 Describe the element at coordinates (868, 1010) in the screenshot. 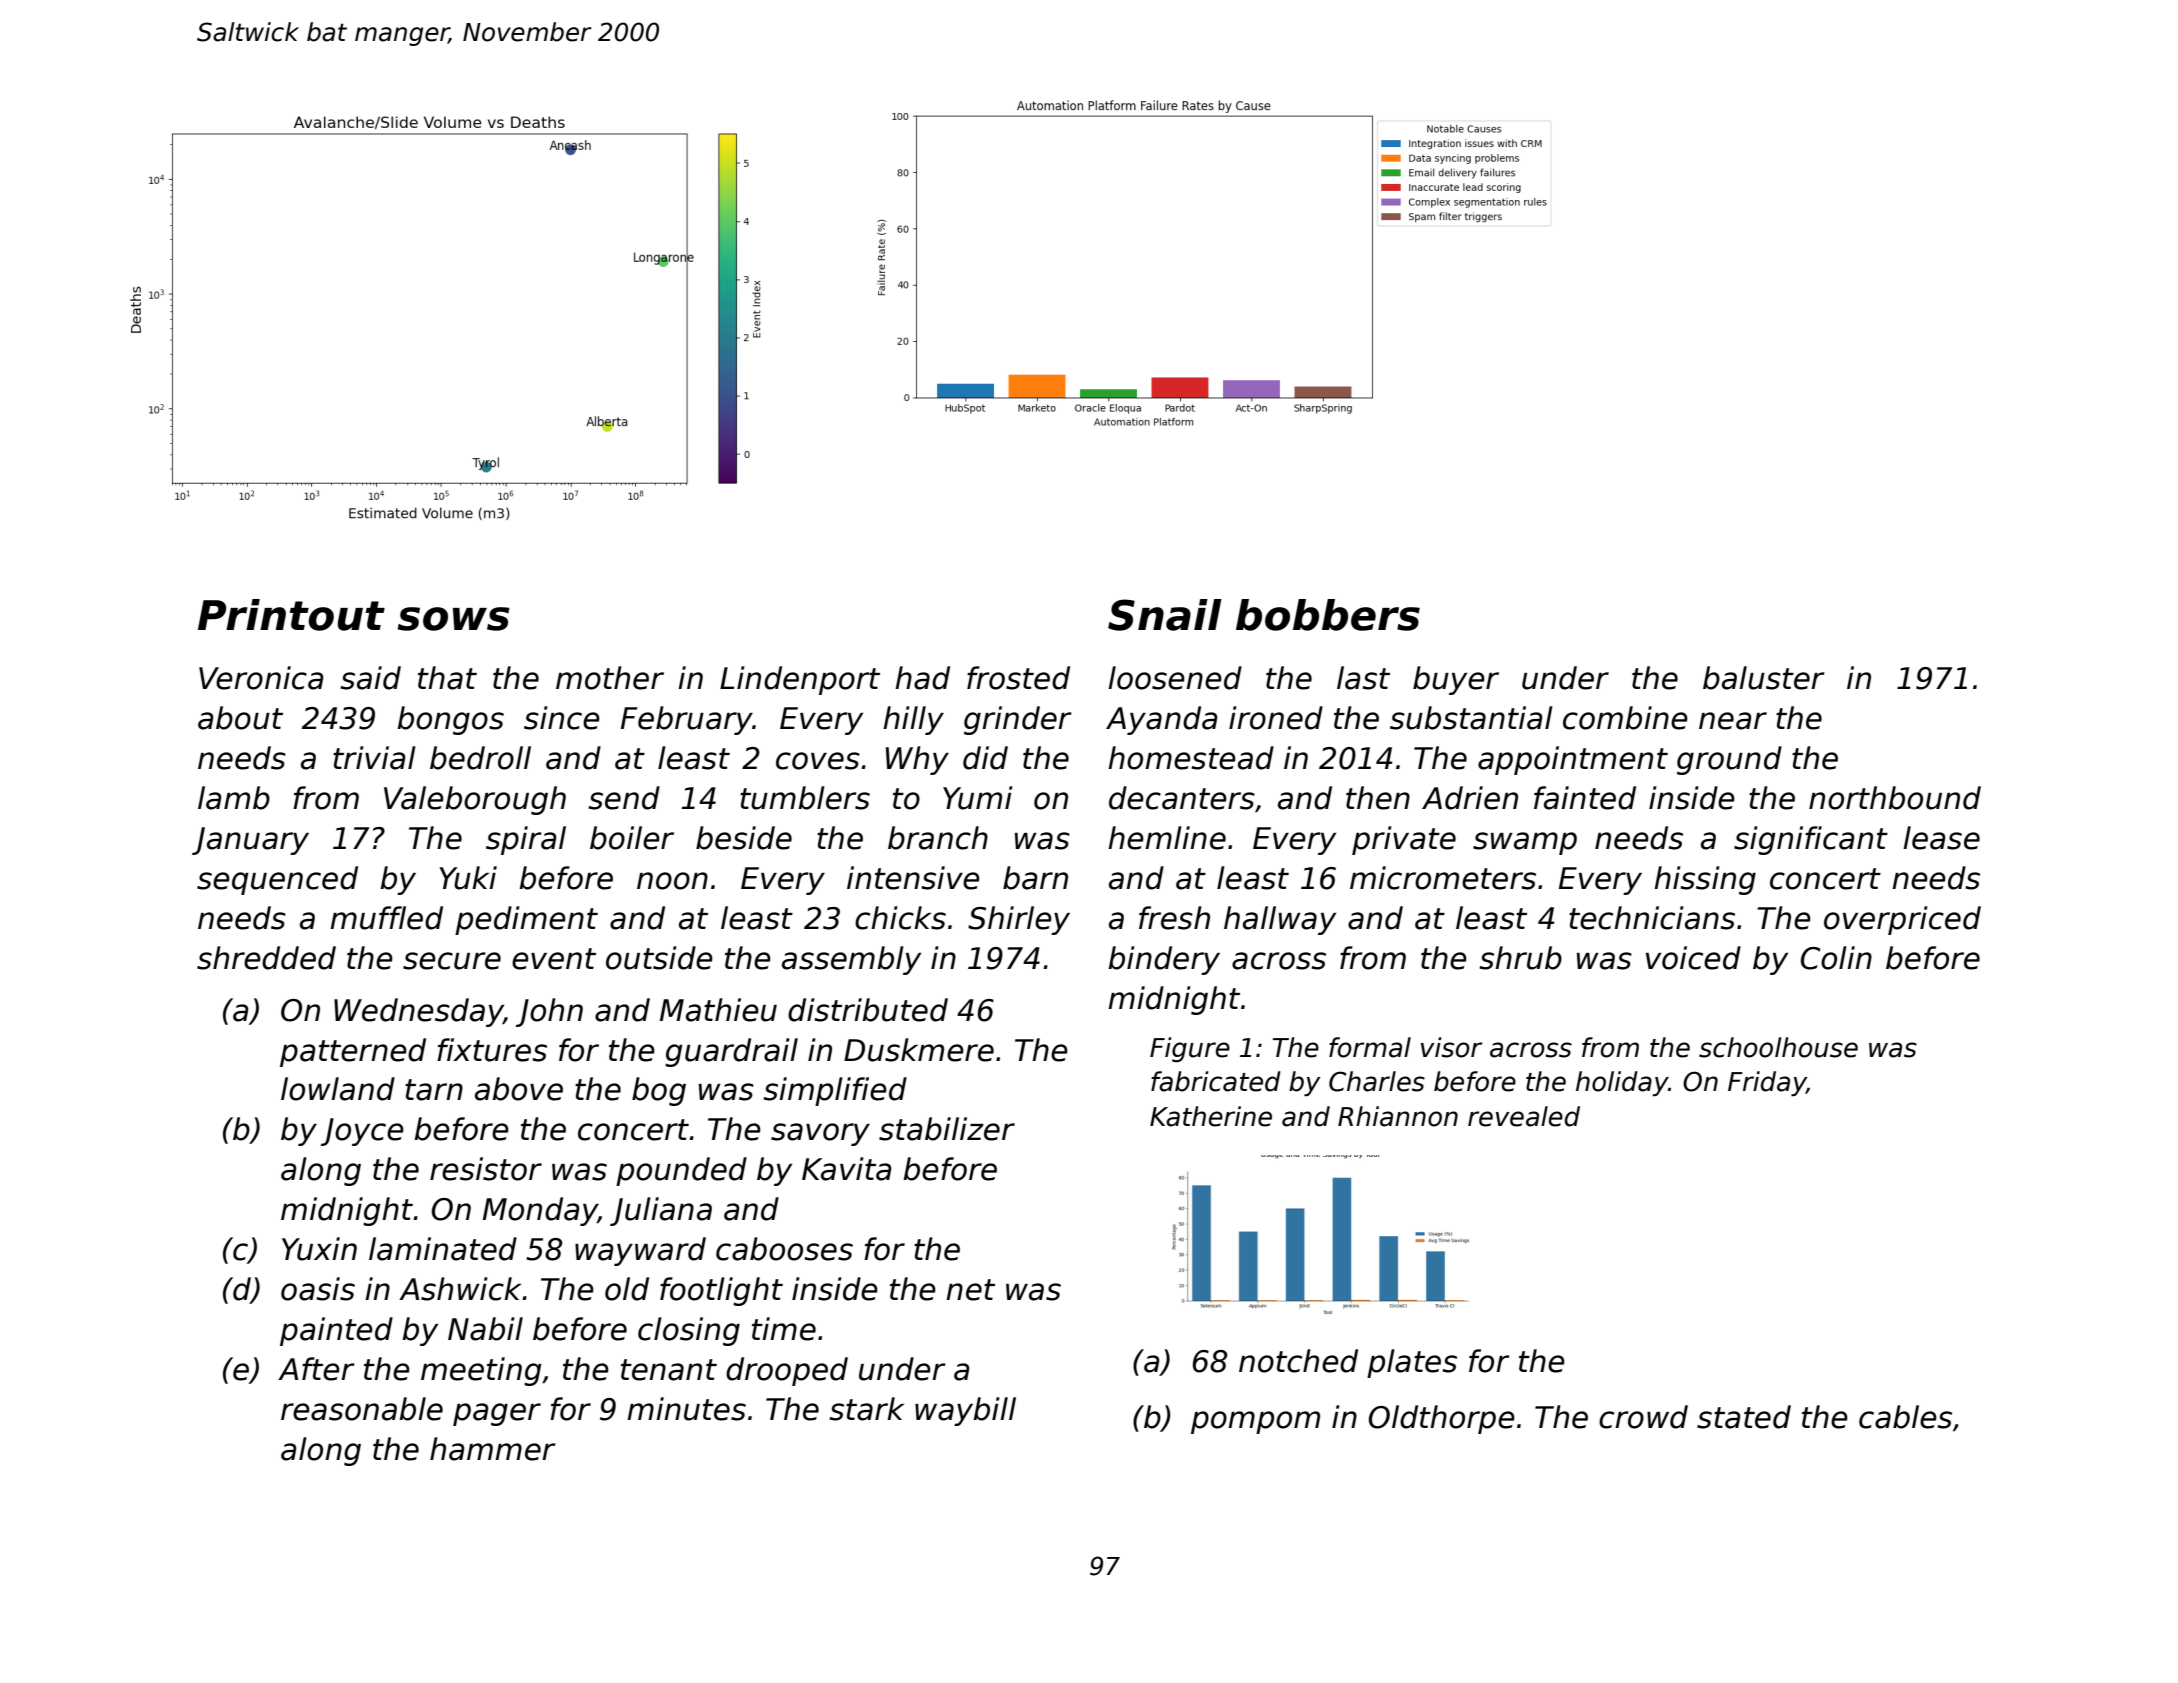

I see `distributed` at that location.
